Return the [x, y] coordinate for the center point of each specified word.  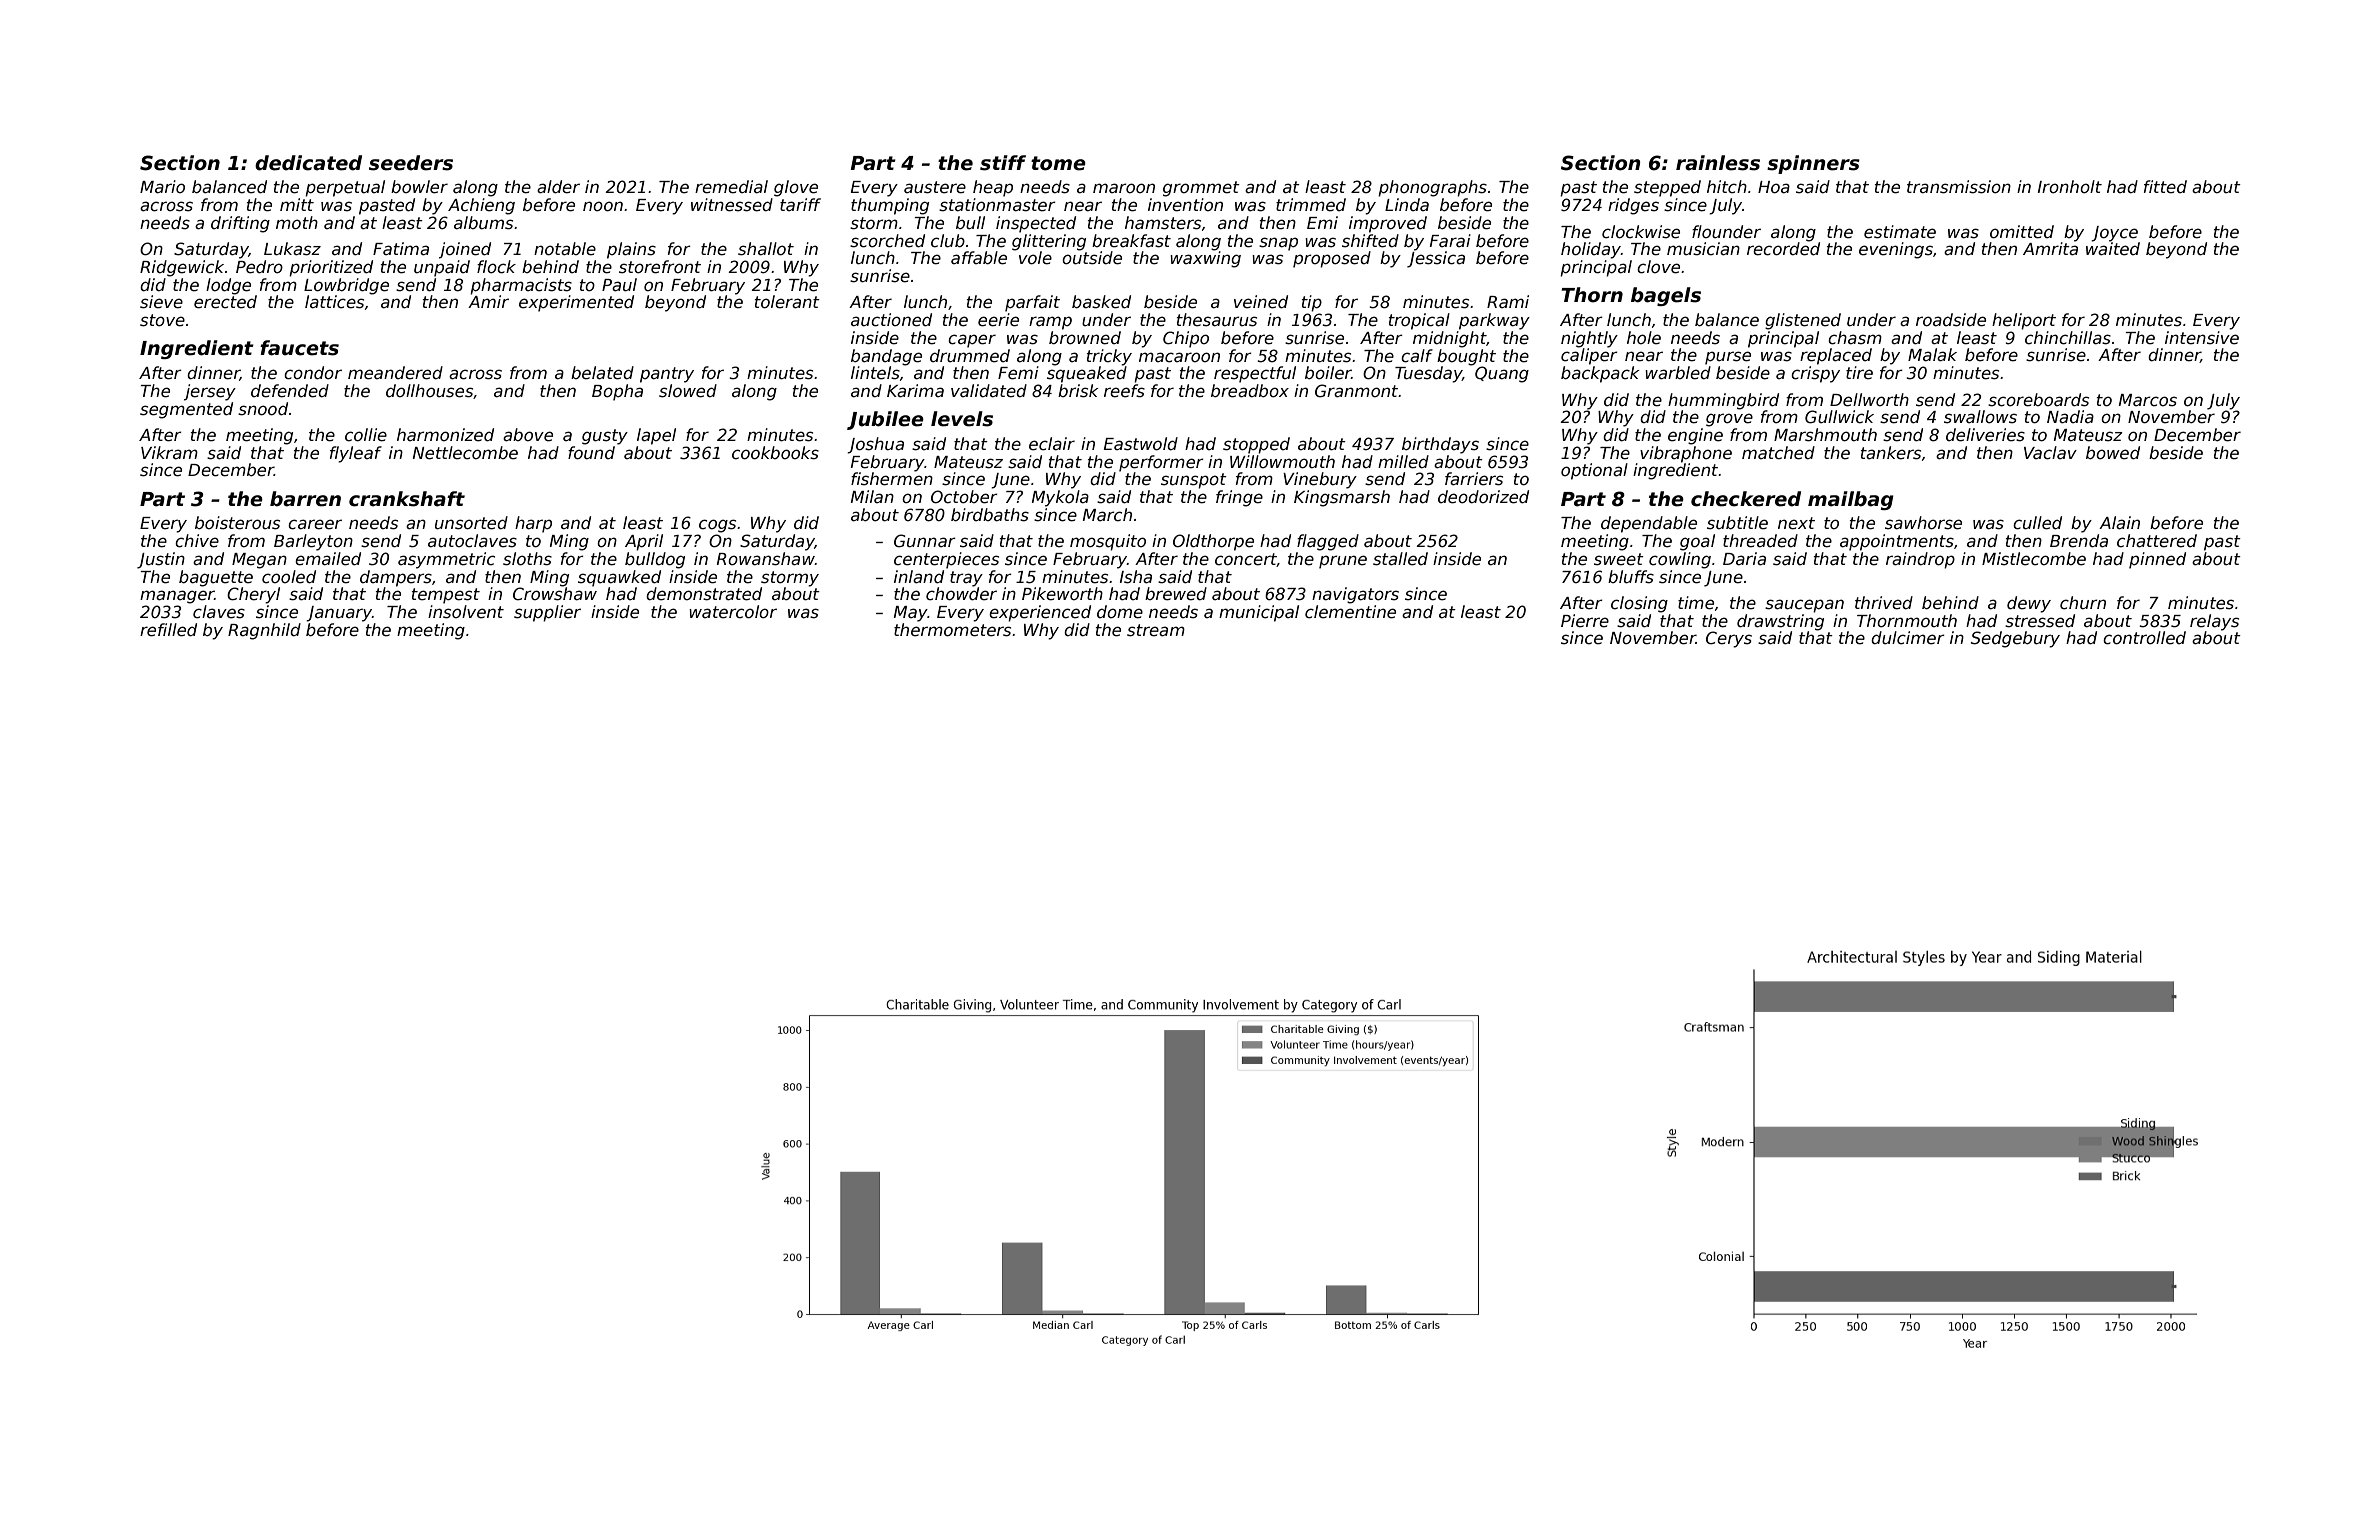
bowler [419, 187]
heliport [2024, 321]
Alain [2119, 523]
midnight [1450, 339]
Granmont [1357, 391]
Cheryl [253, 595]
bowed [2113, 453]
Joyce [2114, 234]
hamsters [1163, 223]
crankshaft [407, 499]
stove [162, 320]
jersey [210, 392]
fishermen [892, 479]
